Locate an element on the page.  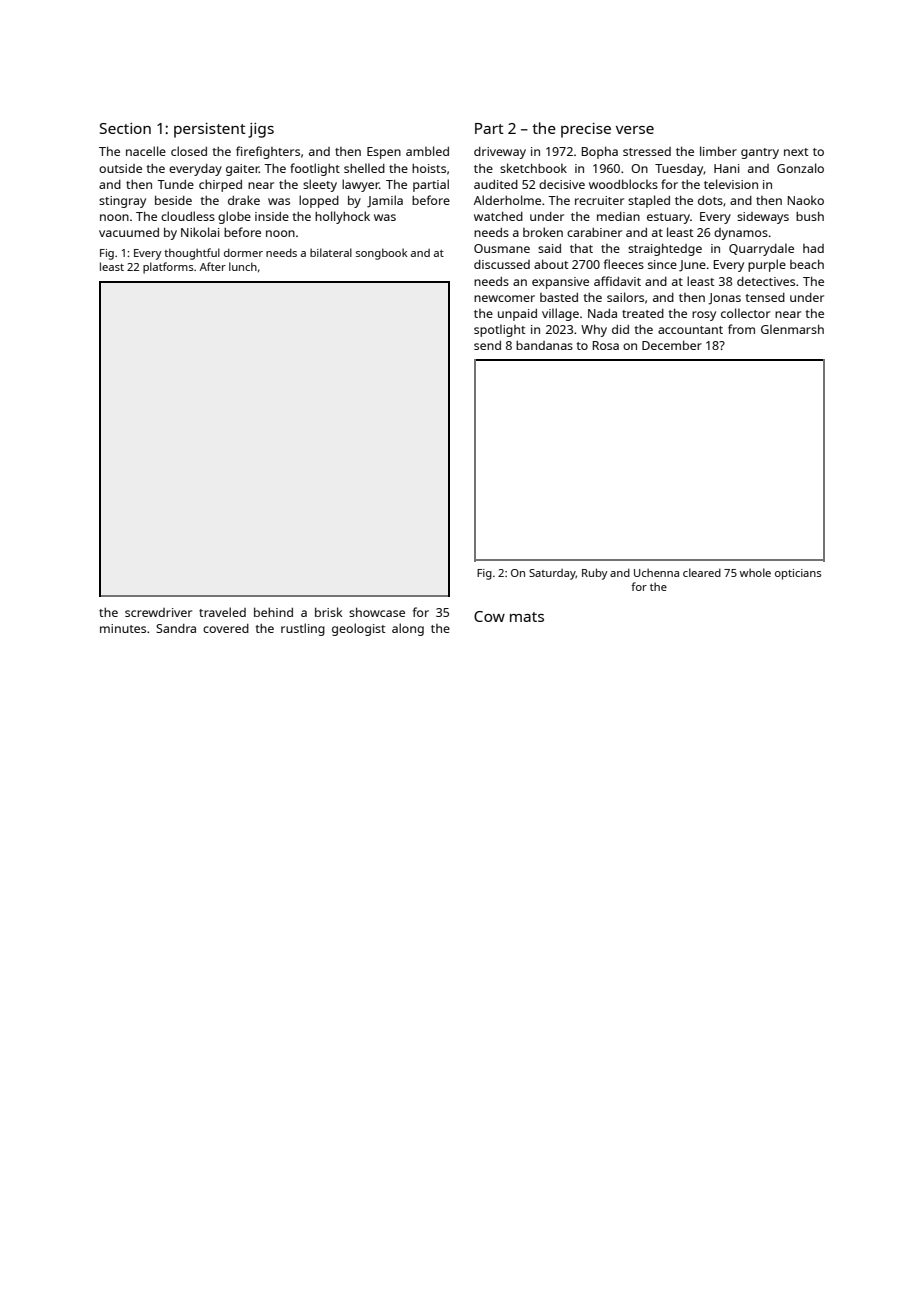
December is located at coordinates (672, 345).
